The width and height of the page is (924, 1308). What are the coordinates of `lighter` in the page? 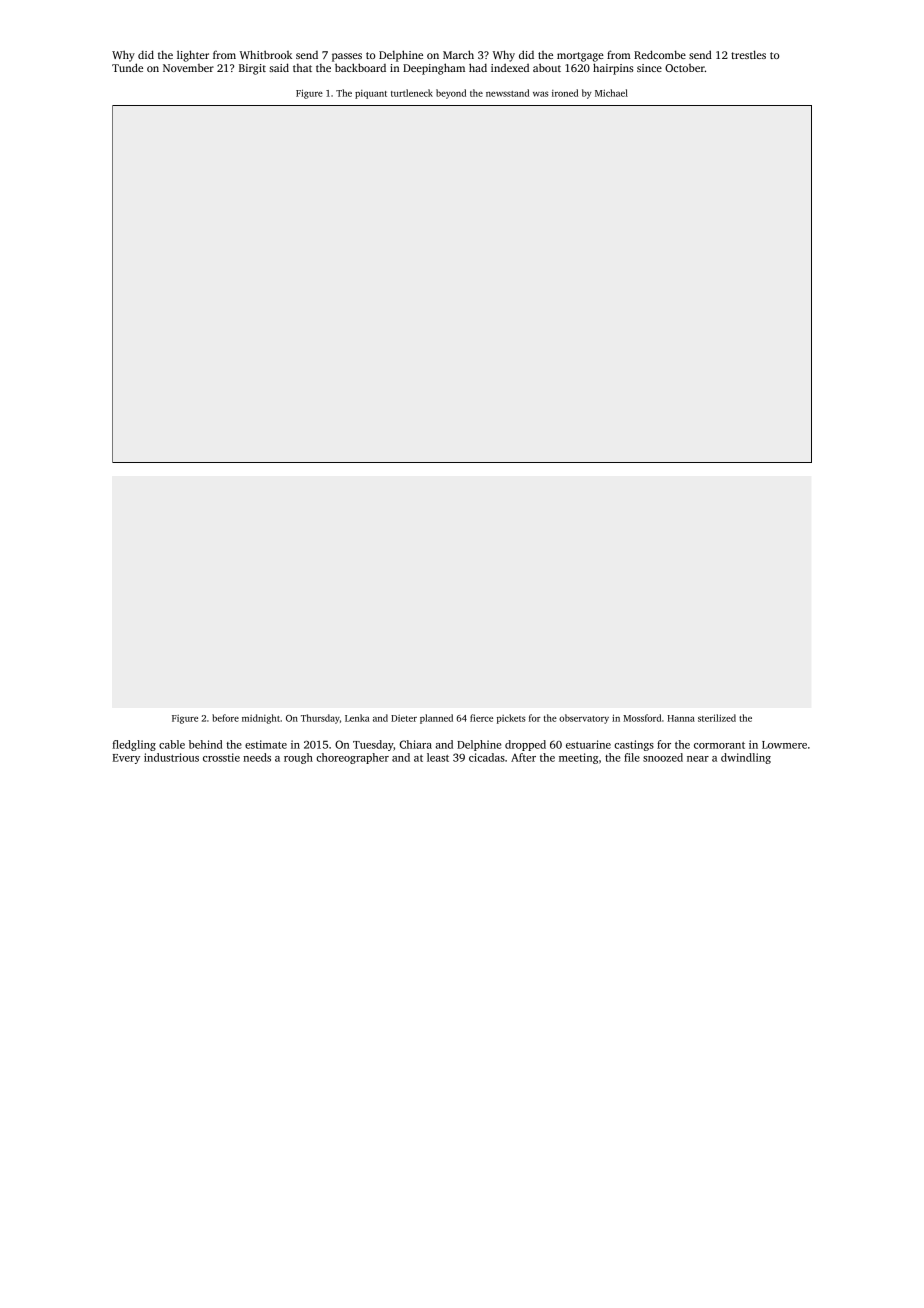 It's located at (193, 56).
